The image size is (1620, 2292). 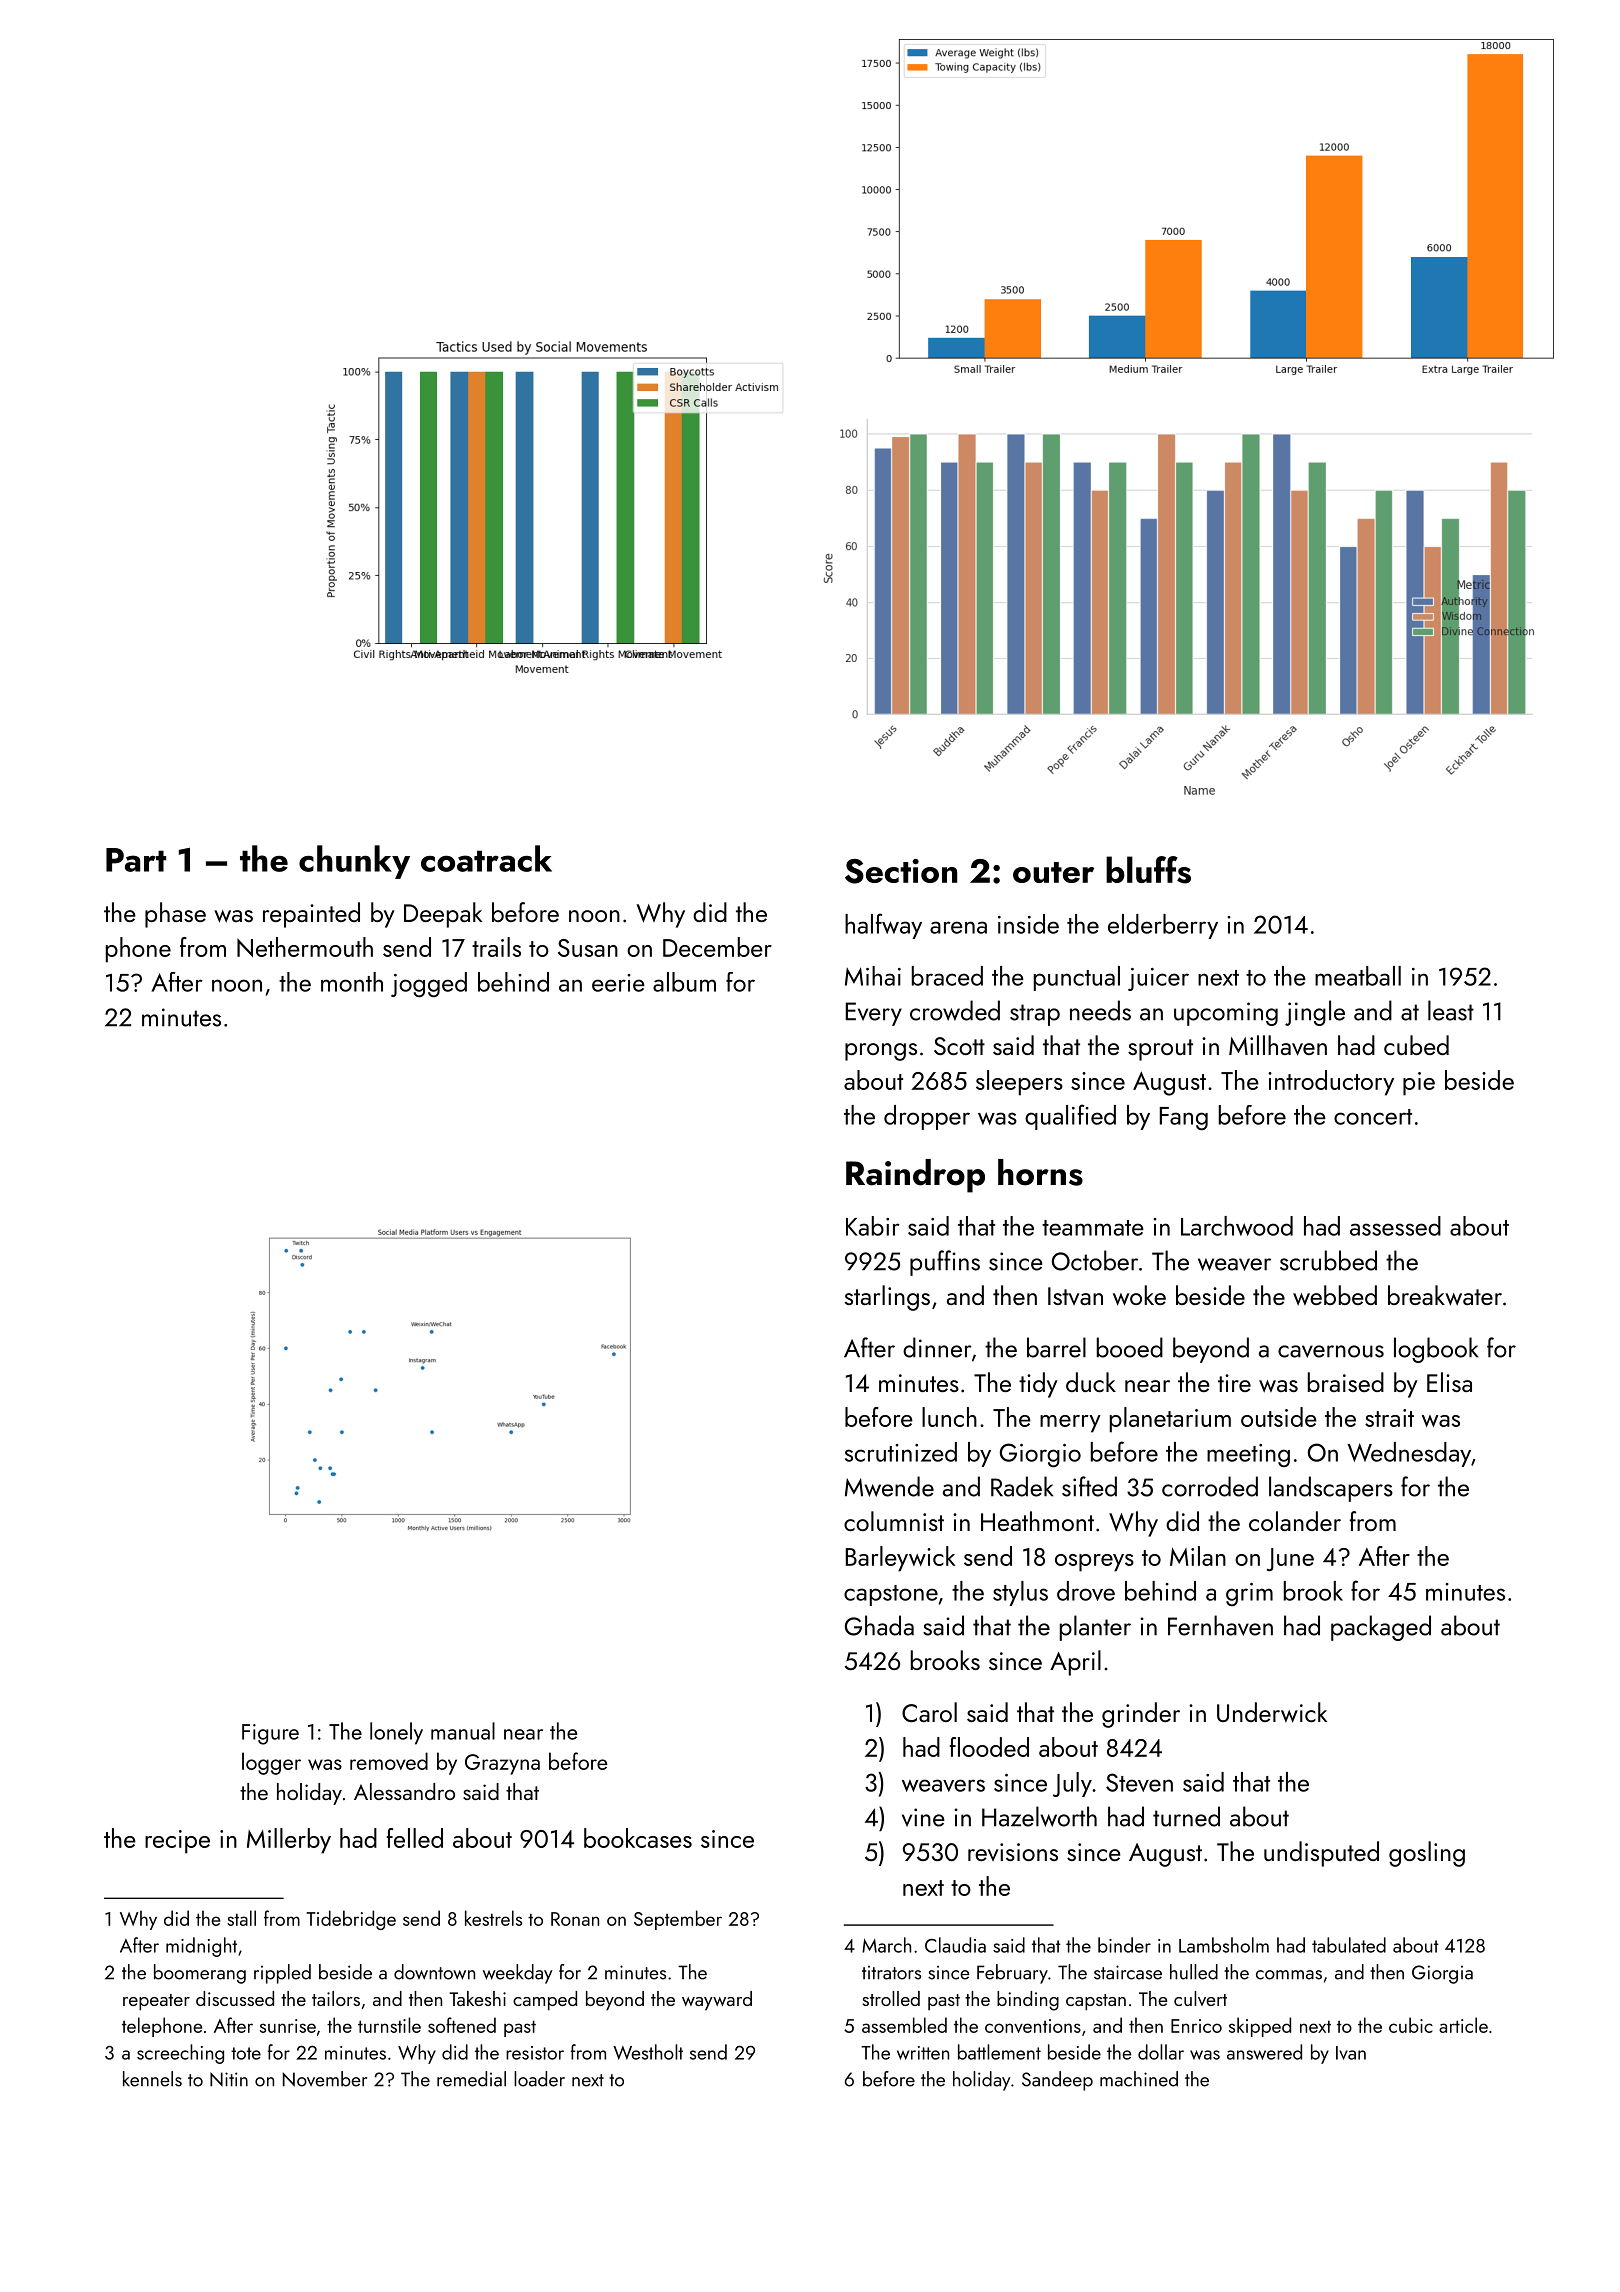 I want to click on starlings, so click(x=887, y=1298).
